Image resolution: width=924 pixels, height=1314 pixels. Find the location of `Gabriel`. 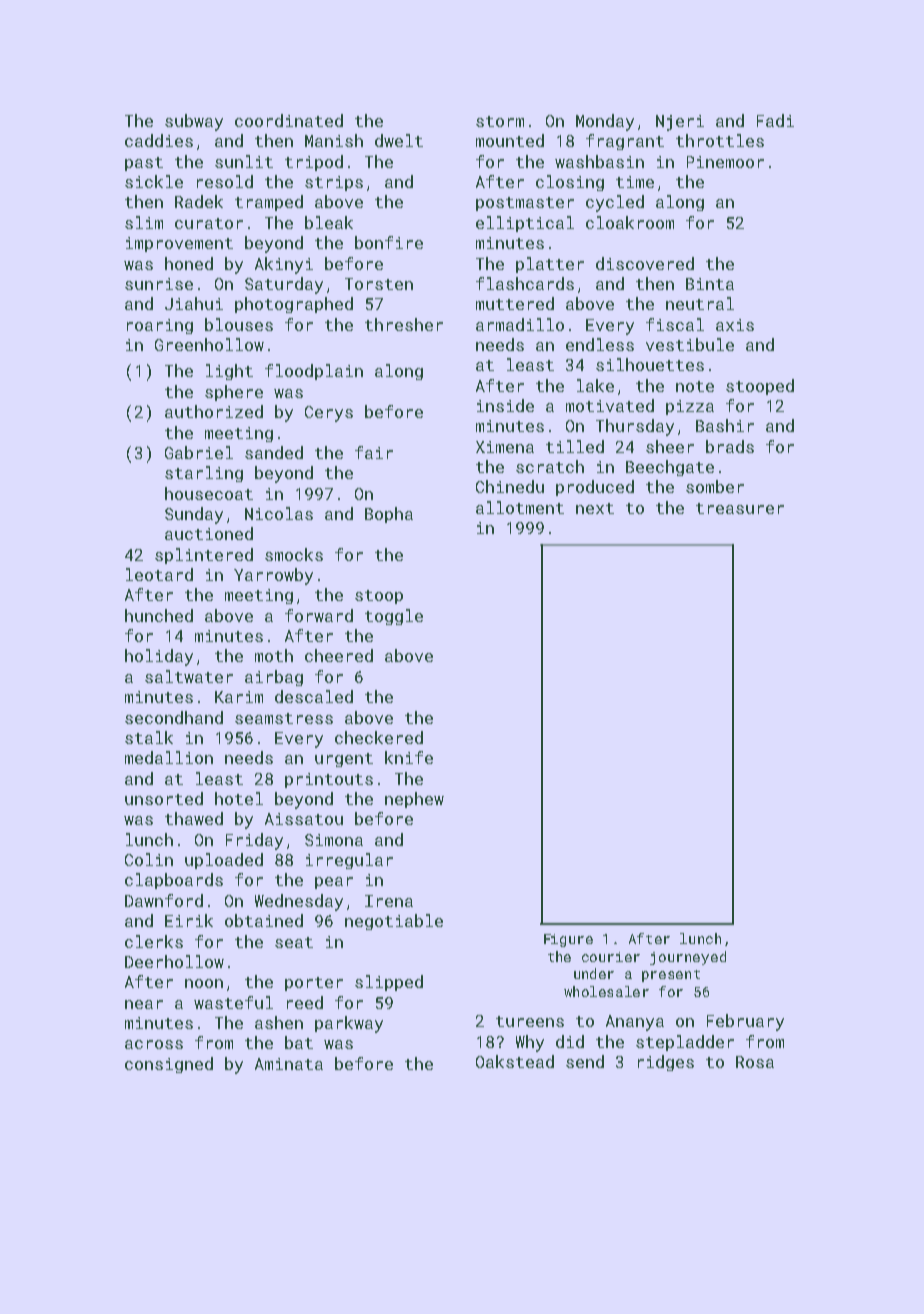

Gabriel is located at coordinates (199, 452).
